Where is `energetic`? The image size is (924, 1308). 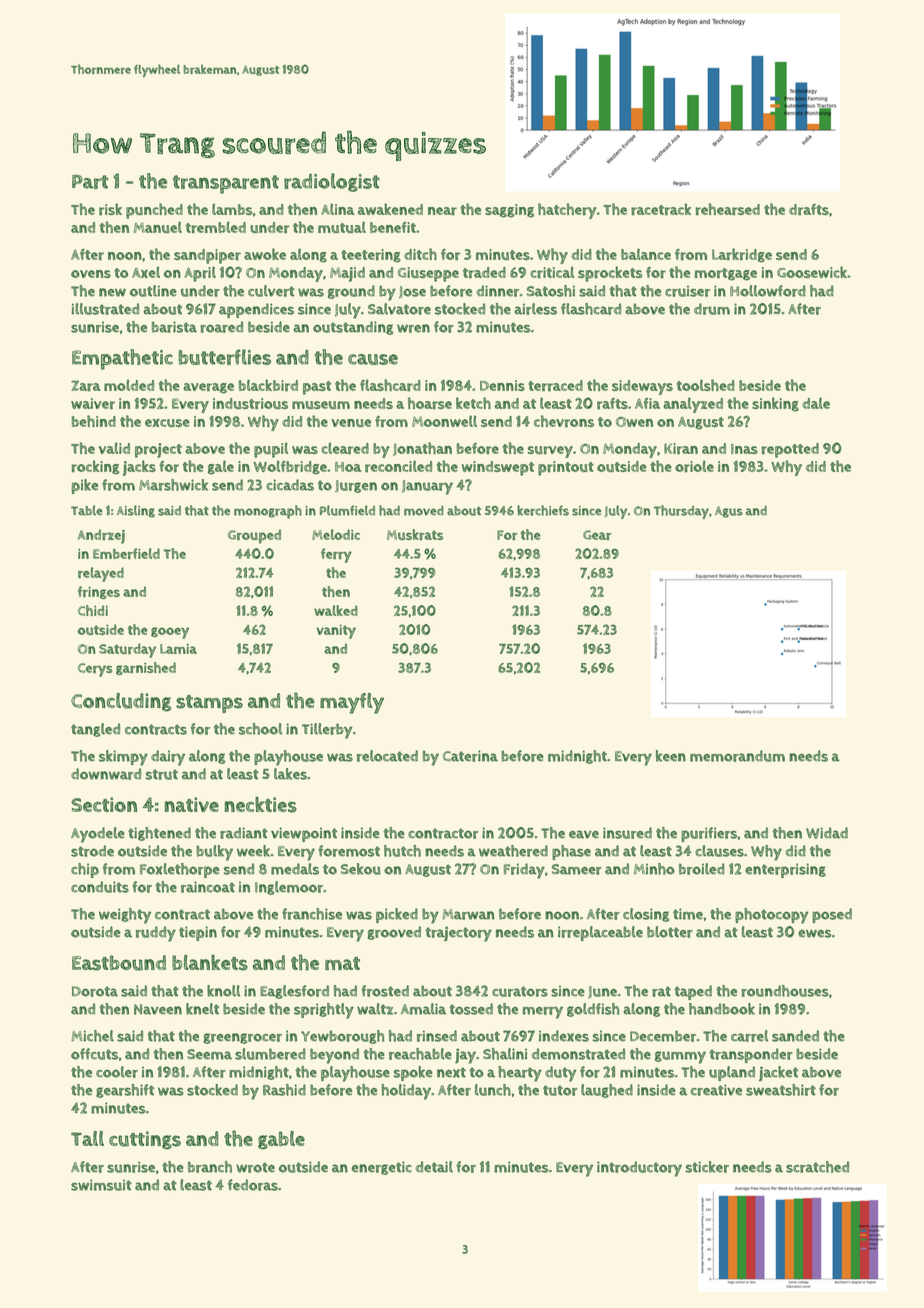 energetic is located at coordinates (382, 1168).
